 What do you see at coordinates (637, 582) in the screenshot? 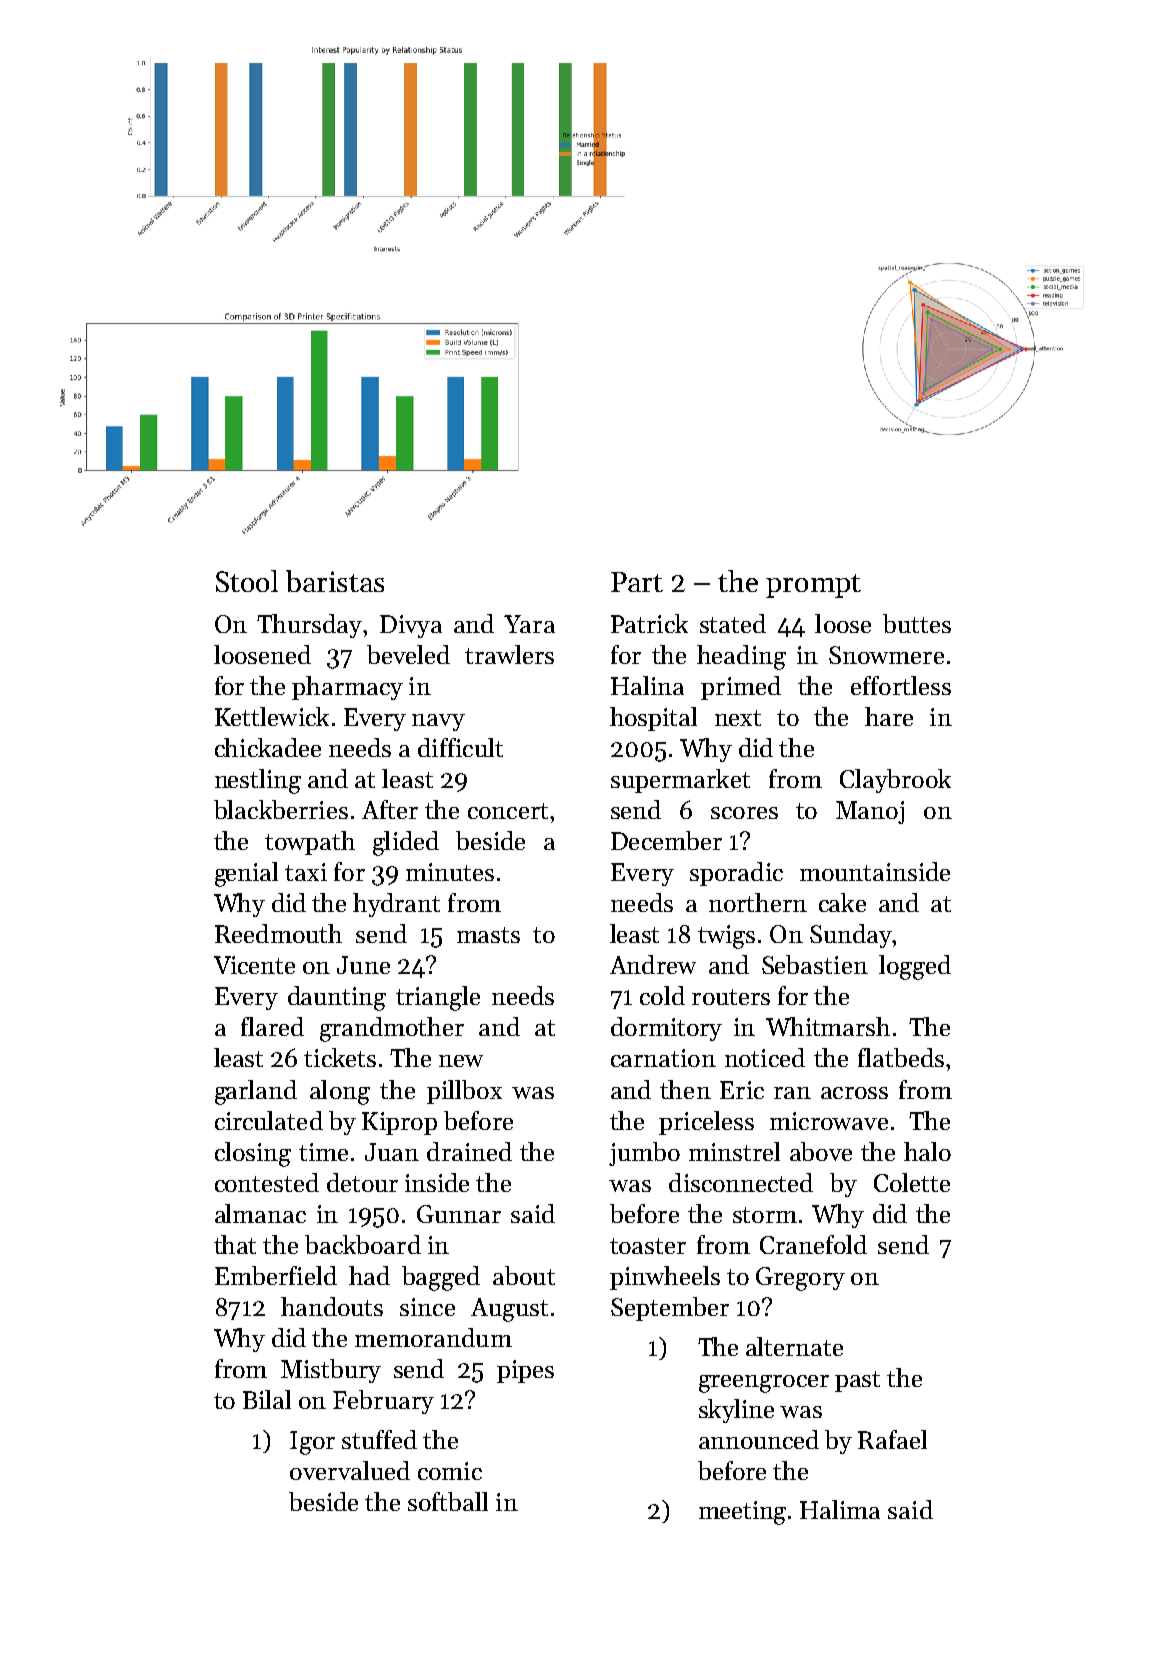
I see `Part` at bounding box center [637, 582].
